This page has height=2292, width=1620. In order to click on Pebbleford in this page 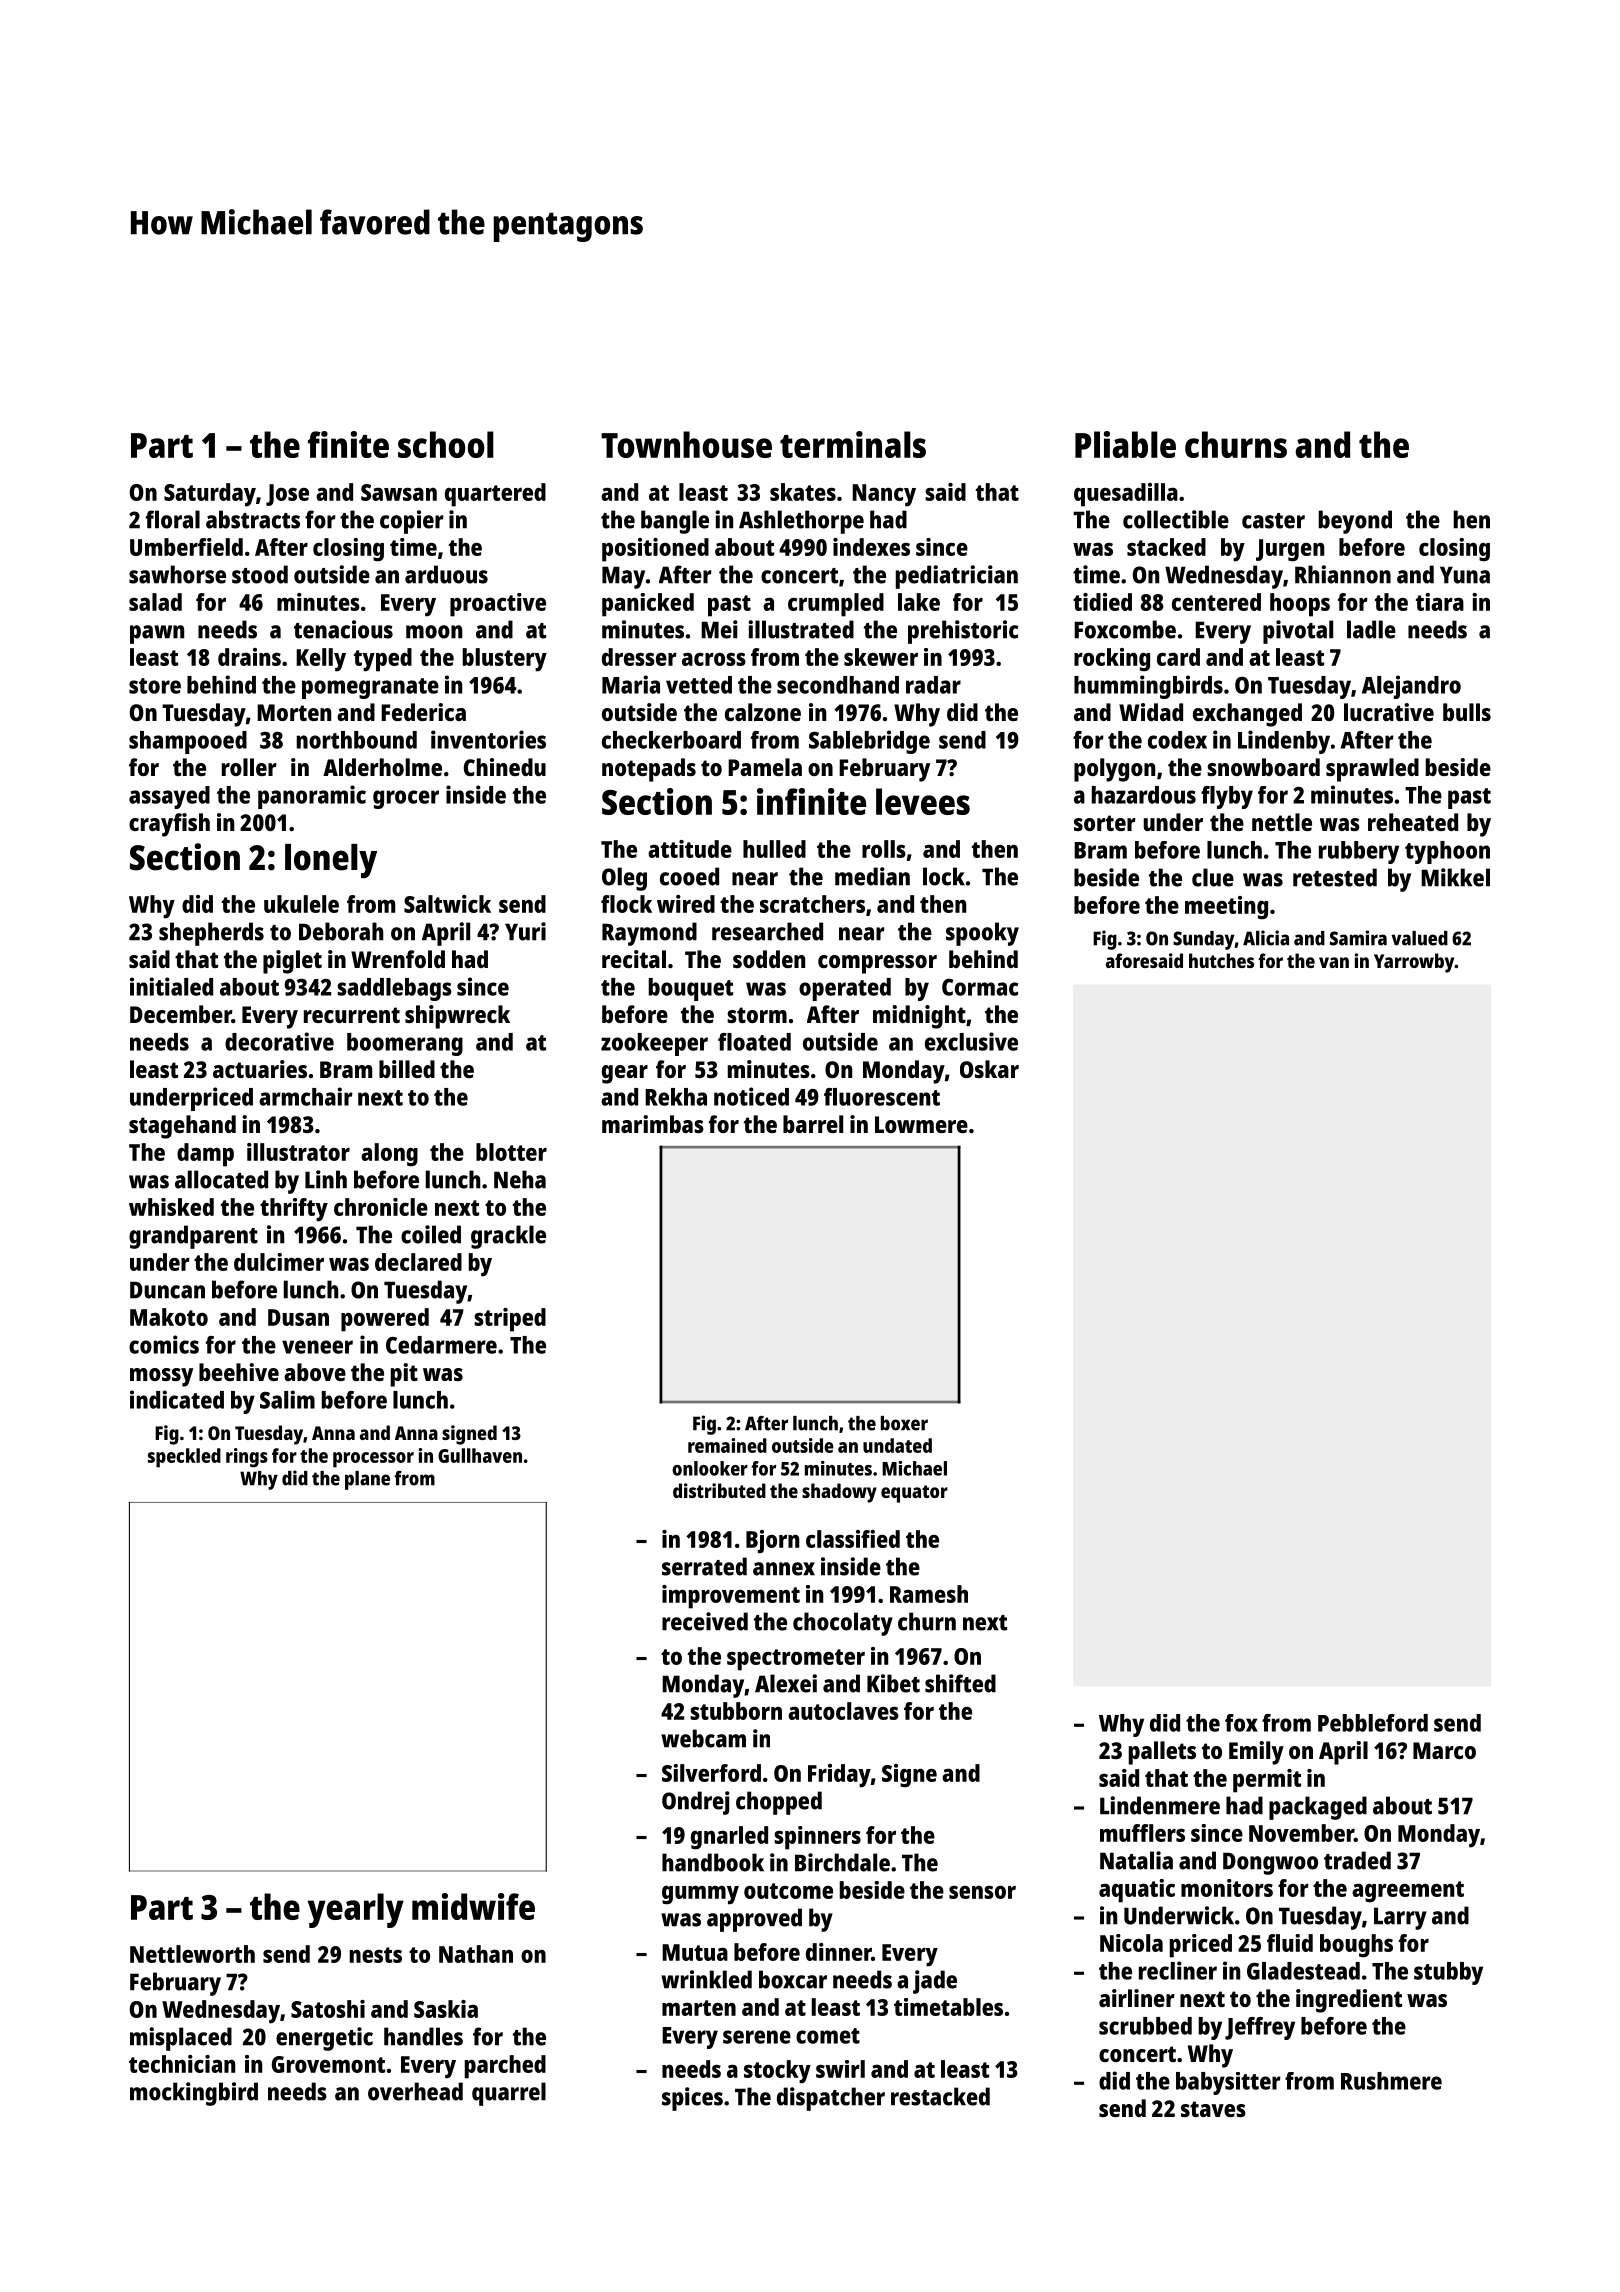, I will do `click(1373, 1723)`.
